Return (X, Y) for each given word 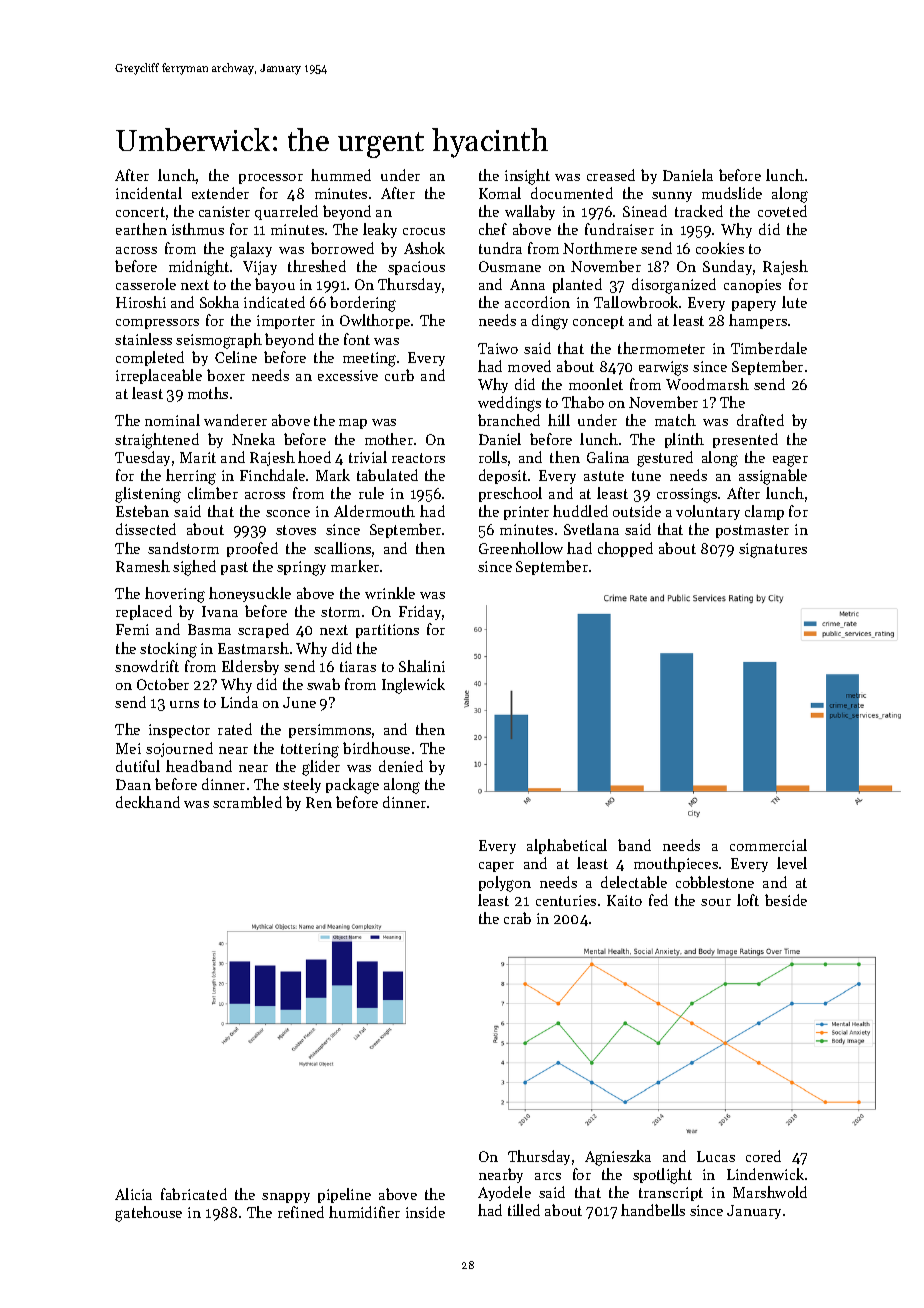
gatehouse (148, 1214)
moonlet (596, 384)
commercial (768, 845)
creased (611, 175)
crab (517, 918)
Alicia (133, 1194)
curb (399, 375)
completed (150, 358)
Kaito (624, 900)
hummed (341, 175)
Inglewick (413, 686)
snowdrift (147, 666)
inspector (179, 731)
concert (140, 212)
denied (401, 766)
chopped (625, 549)
